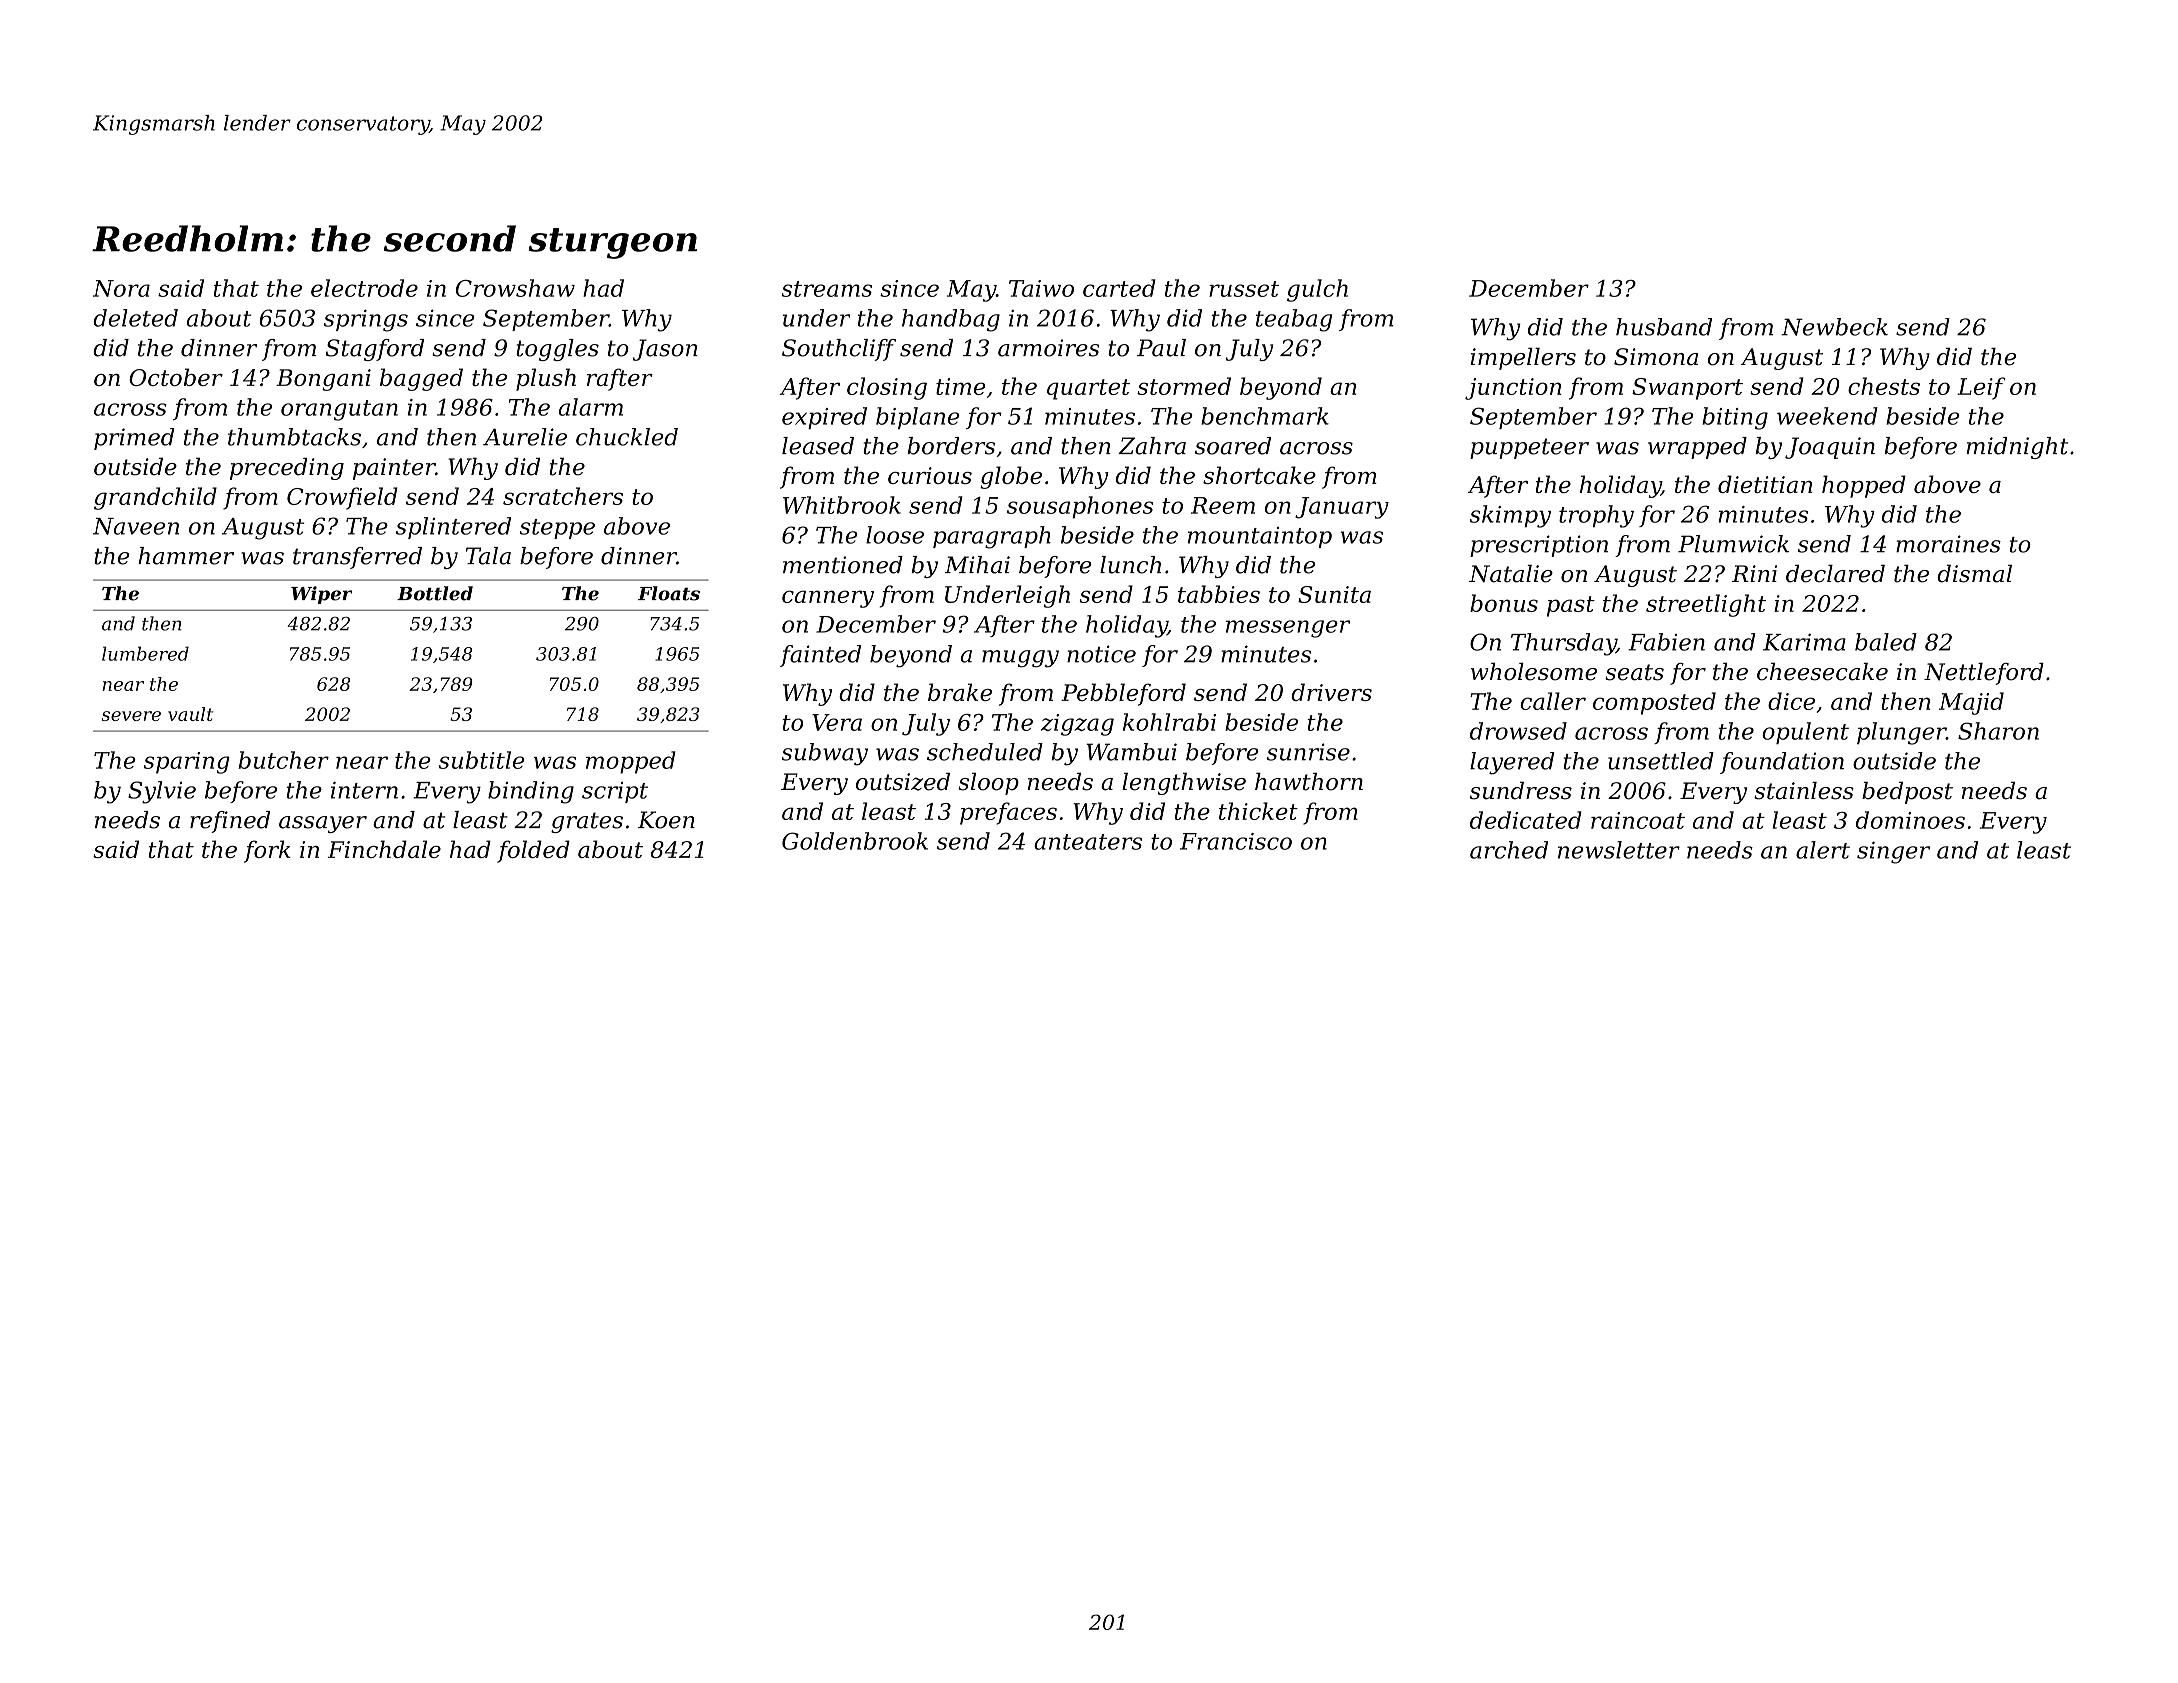 The image size is (2178, 1683). Describe the element at coordinates (1884, 386) in the screenshot. I see `chests` at that location.
